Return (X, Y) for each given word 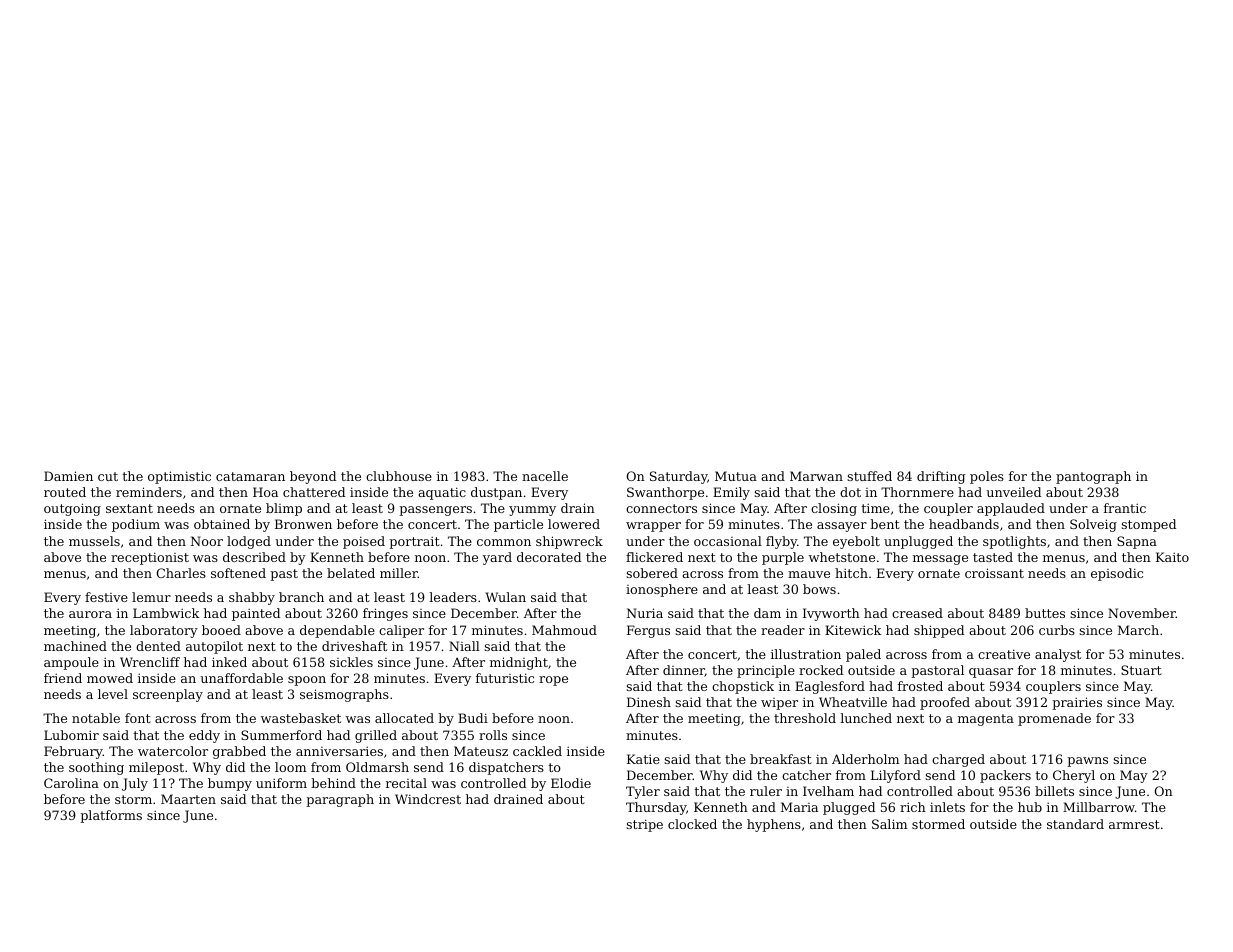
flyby (781, 542)
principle (766, 671)
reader (783, 630)
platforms (111, 816)
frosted (920, 686)
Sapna (1137, 542)
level (113, 694)
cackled (537, 751)
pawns (1087, 762)
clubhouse (399, 476)
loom (290, 767)
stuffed (869, 476)
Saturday (678, 477)
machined (75, 646)
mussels (94, 541)
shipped (939, 631)
